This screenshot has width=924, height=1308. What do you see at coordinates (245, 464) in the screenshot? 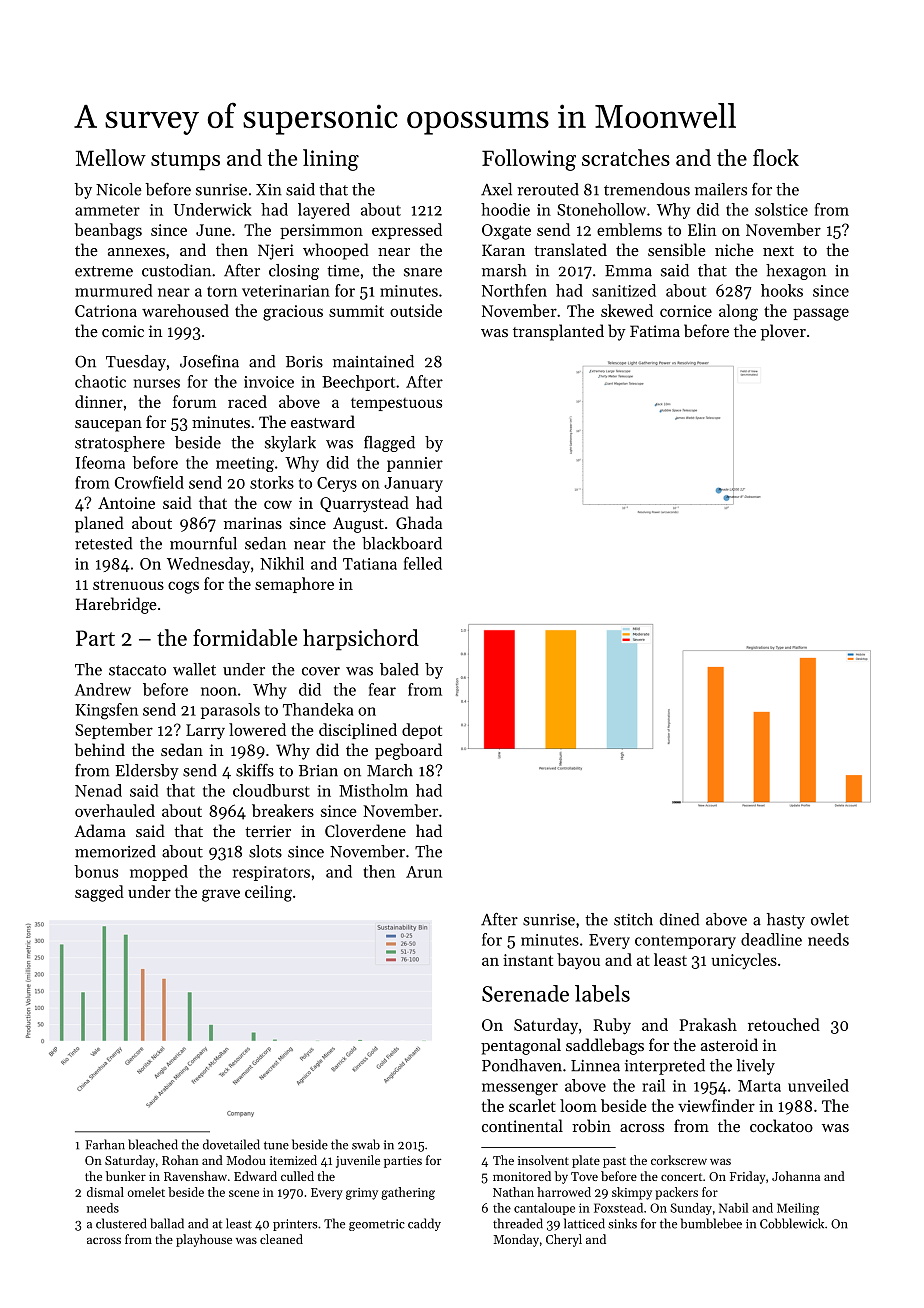
I see `meeting` at bounding box center [245, 464].
